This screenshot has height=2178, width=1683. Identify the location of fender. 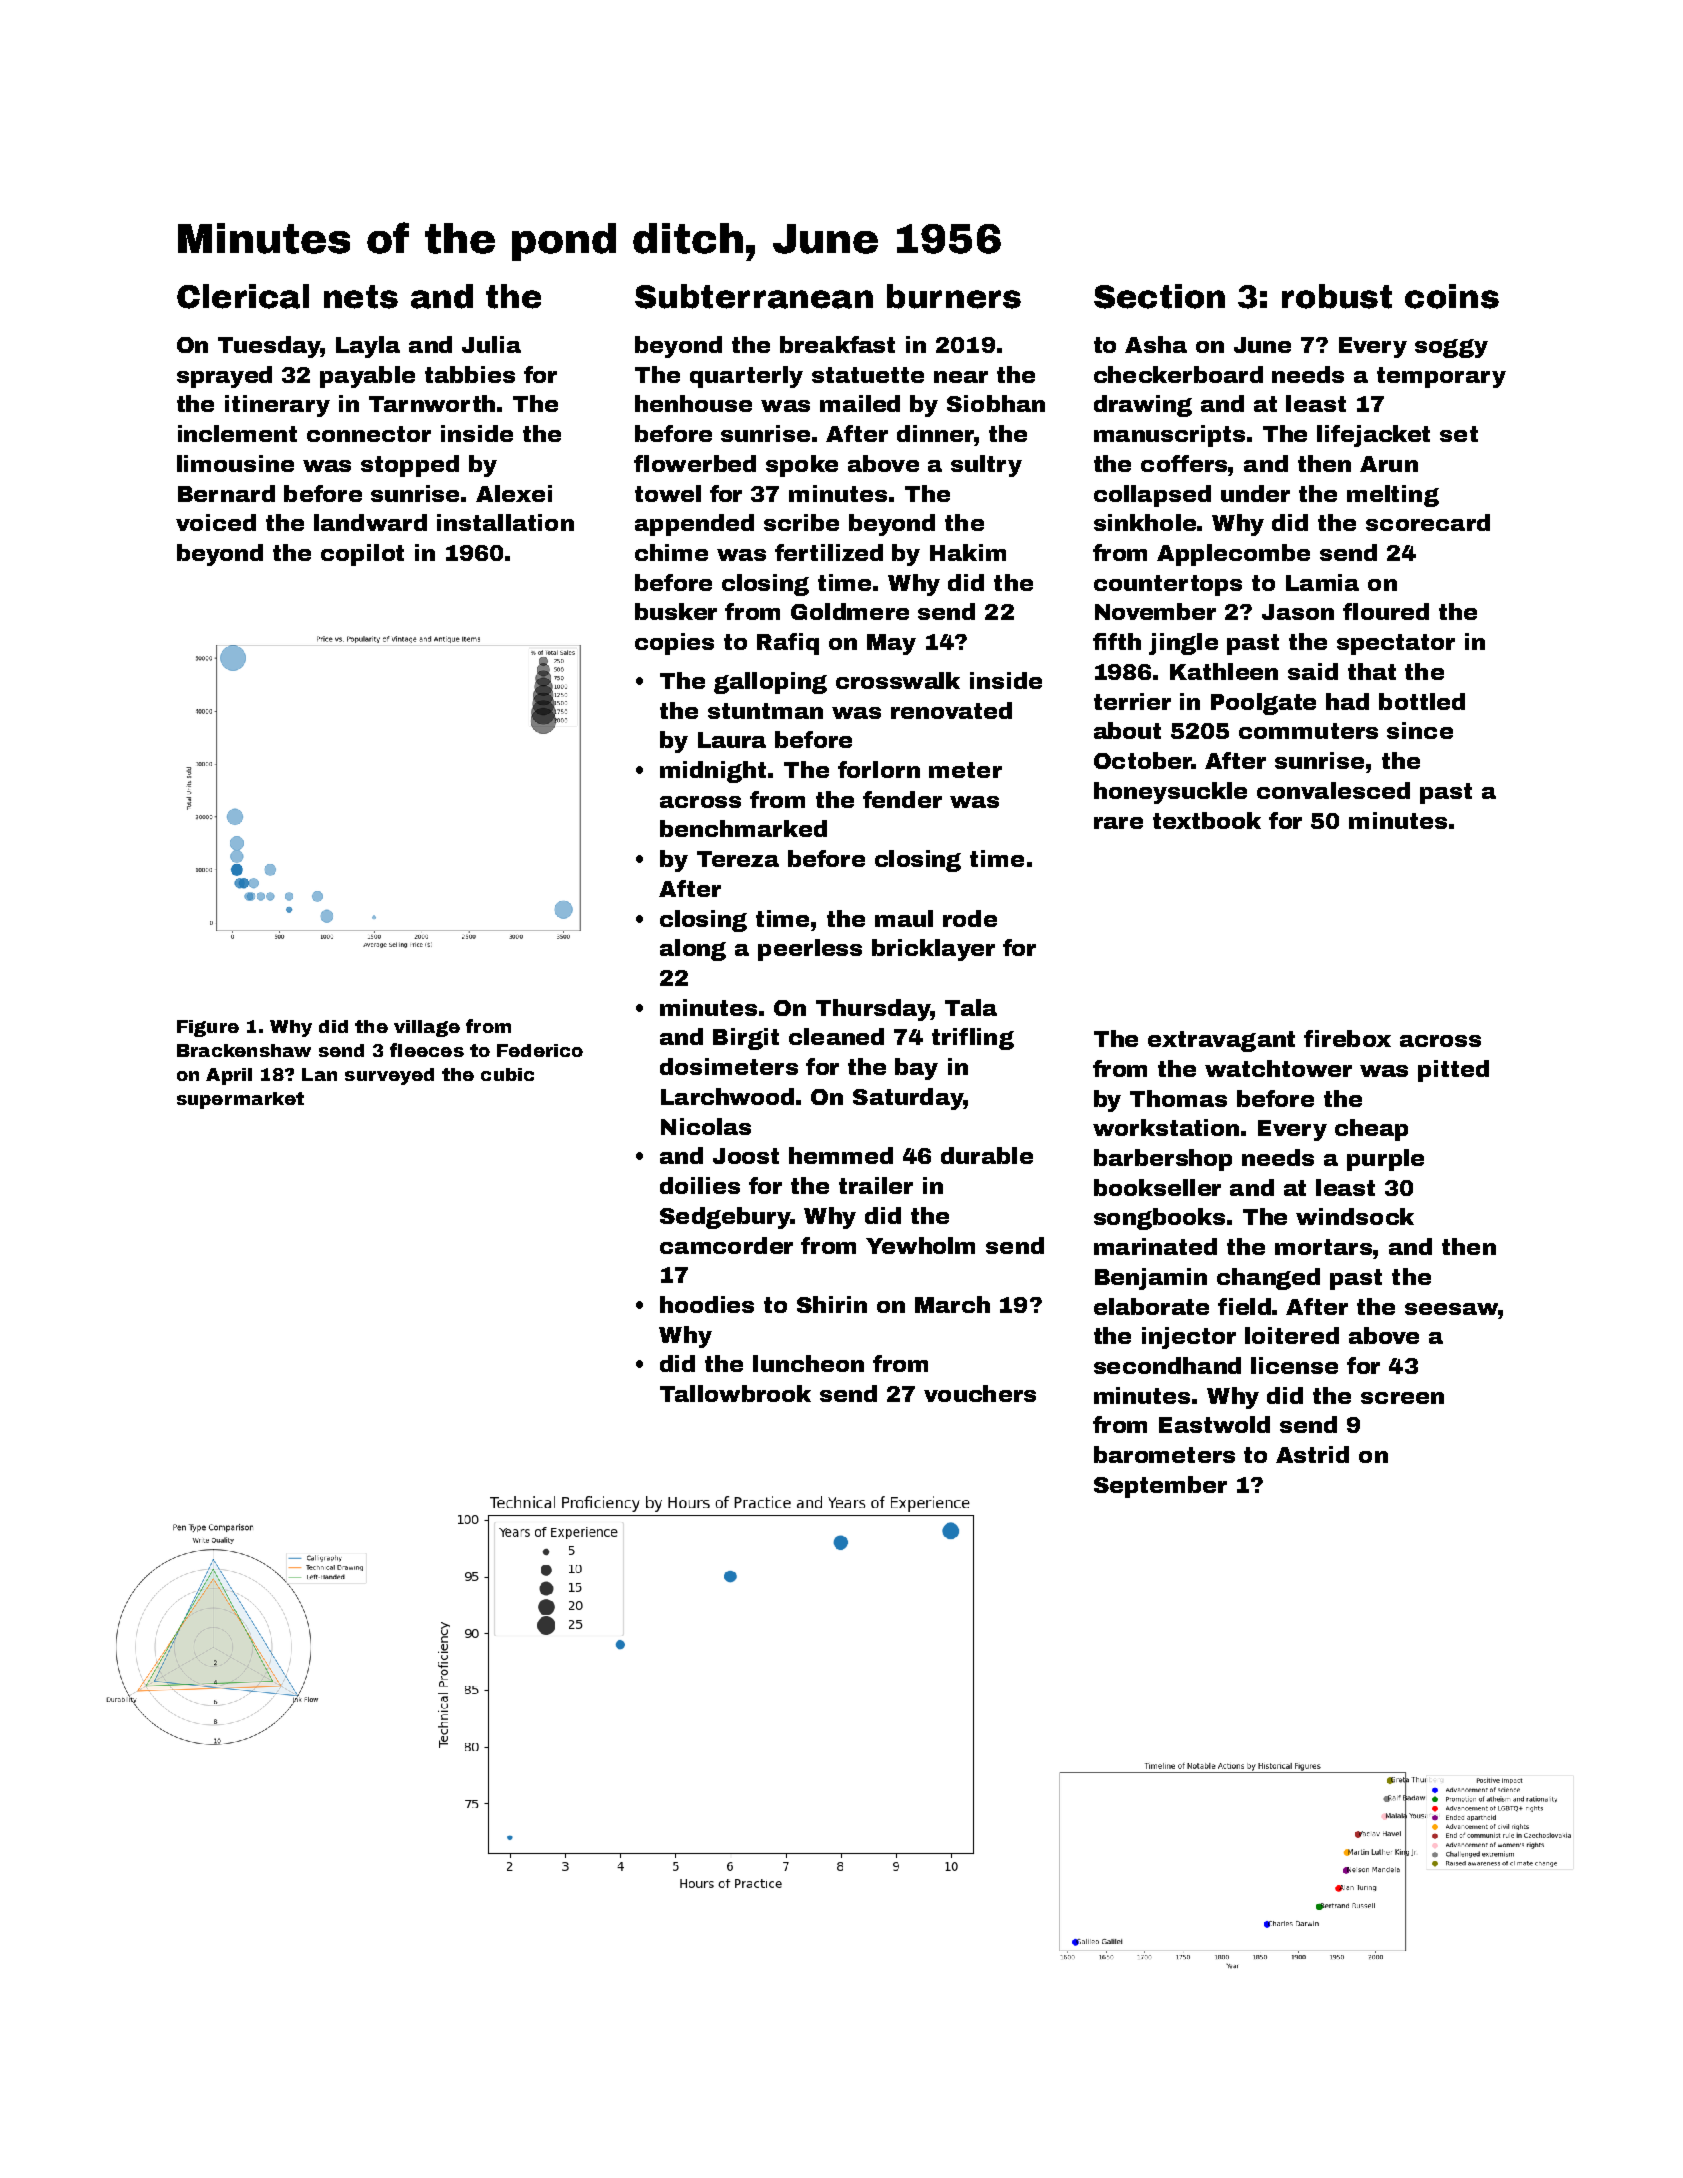
(902, 799).
